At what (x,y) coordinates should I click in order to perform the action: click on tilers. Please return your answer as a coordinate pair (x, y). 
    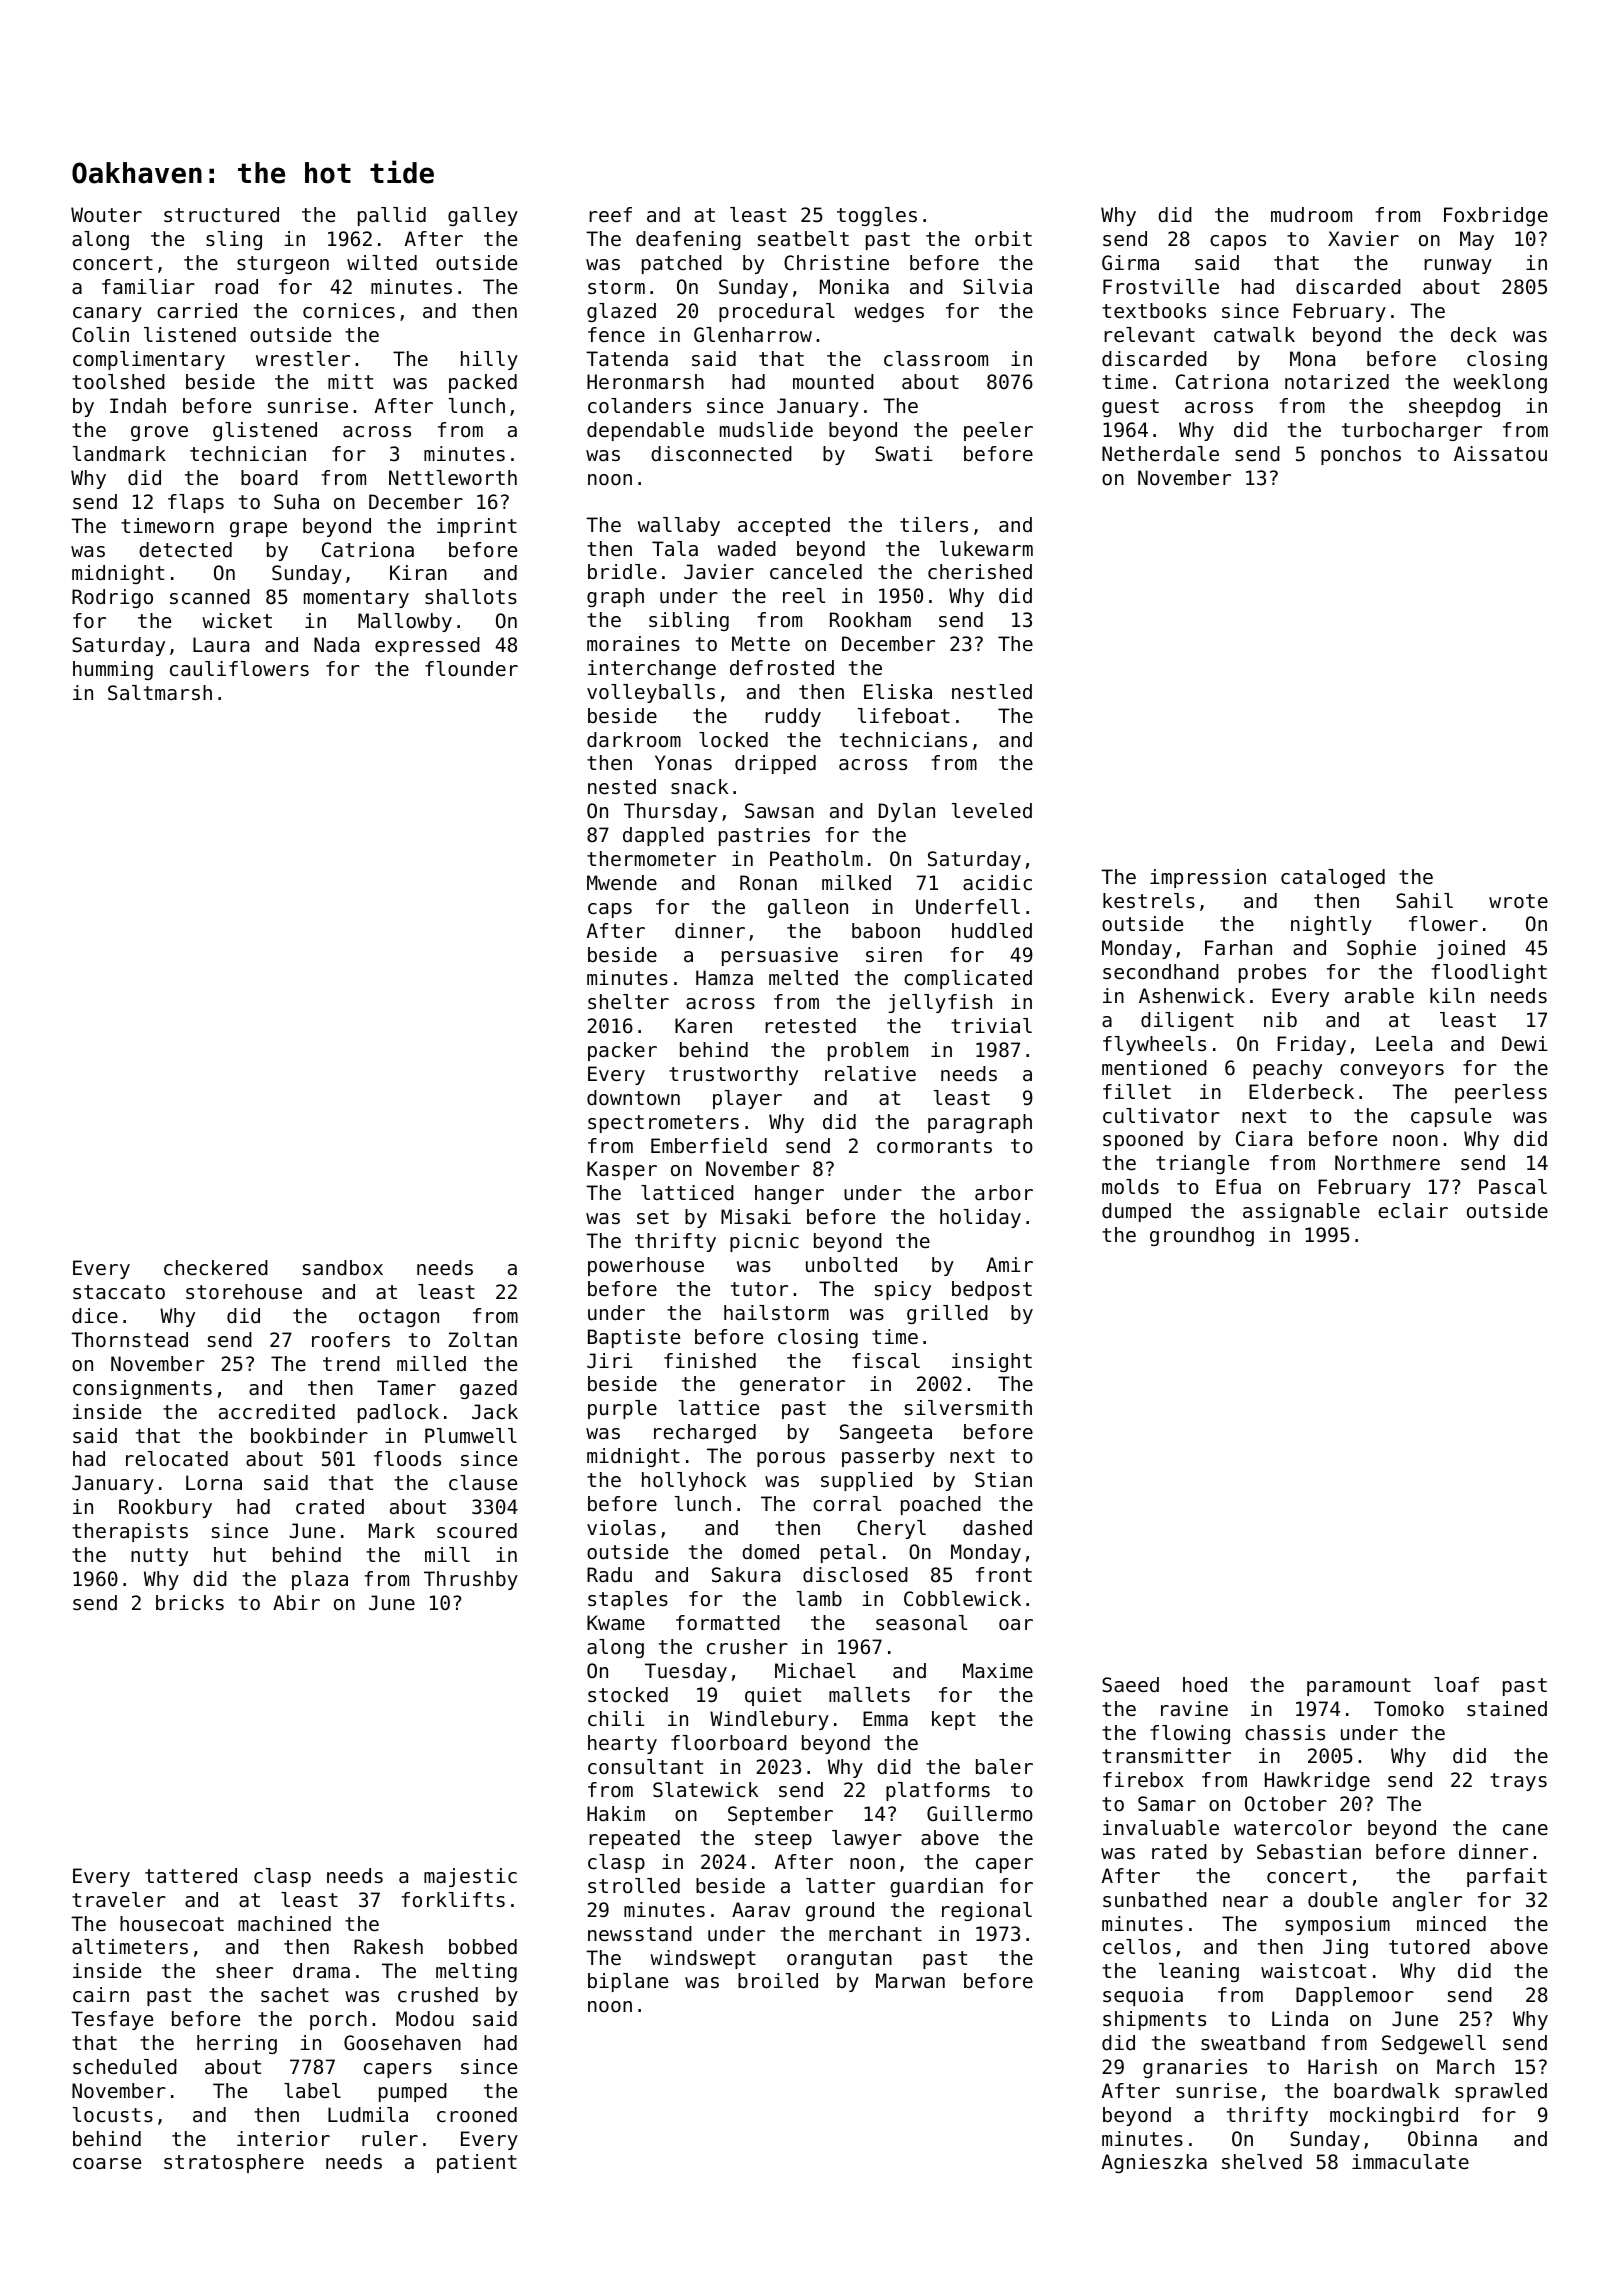
    Looking at the image, I should click on (934, 524).
